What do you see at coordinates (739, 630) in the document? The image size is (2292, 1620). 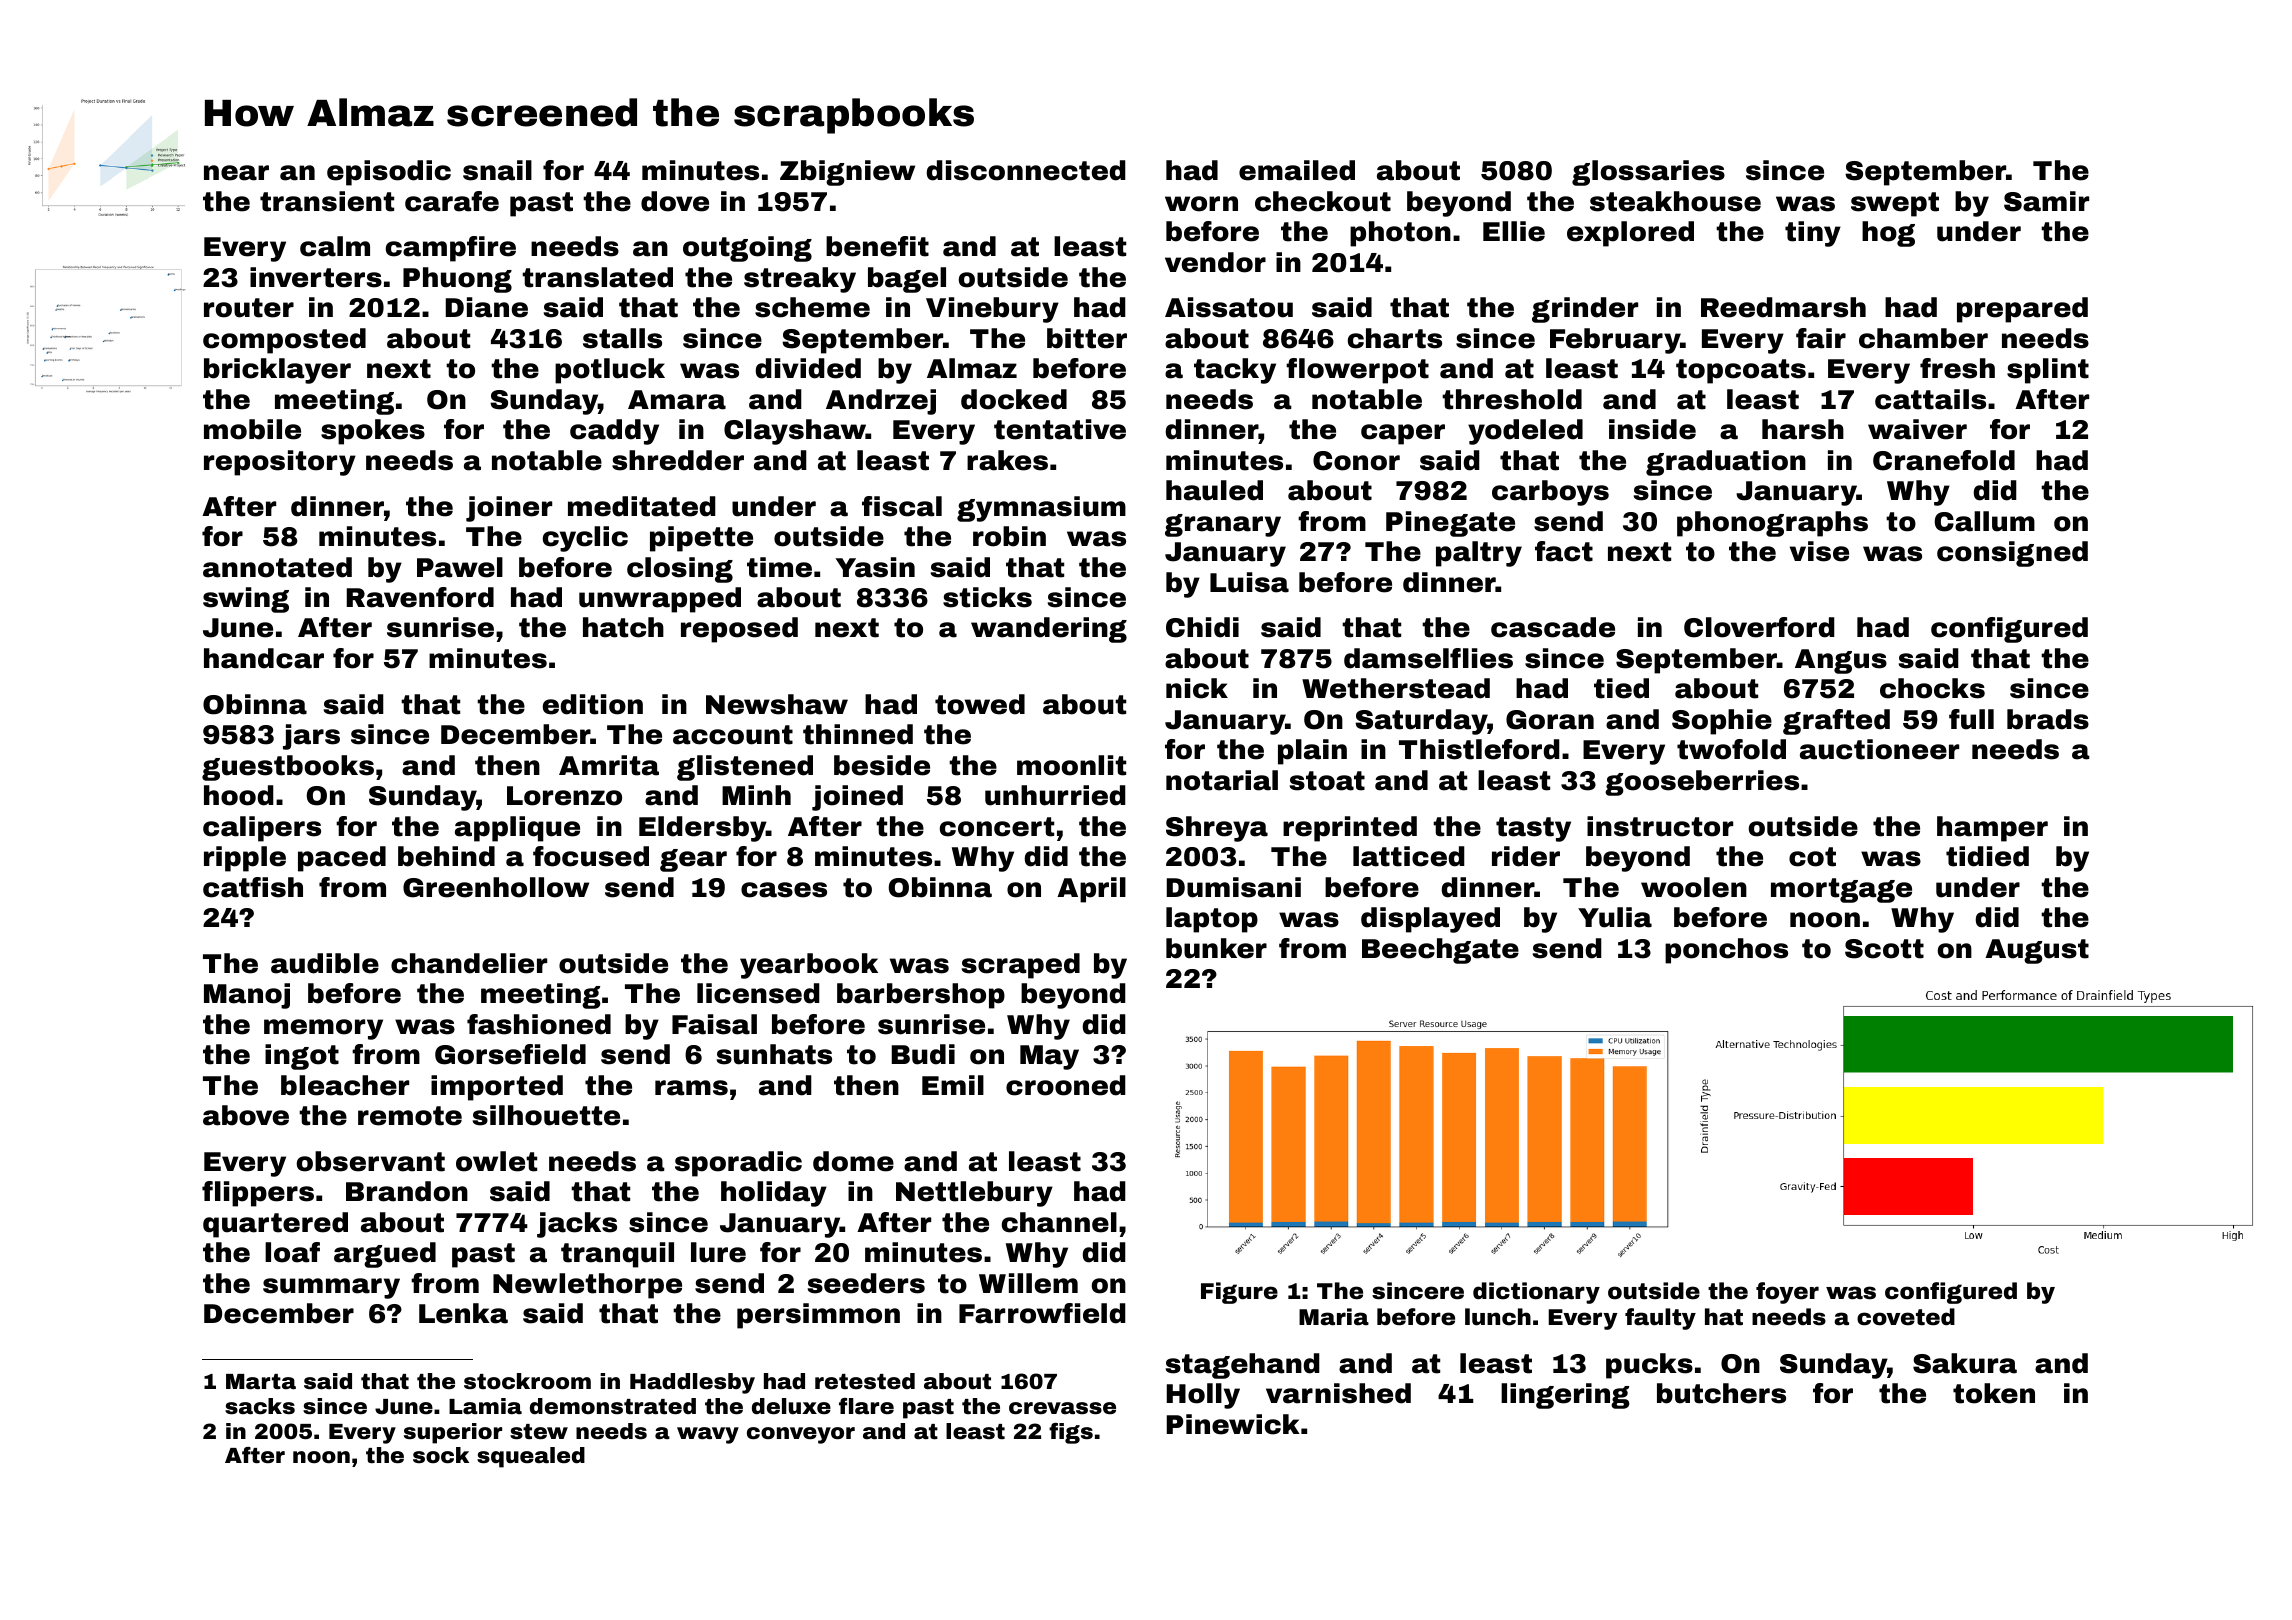 I see `reposed` at bounding box center [739, 630].
